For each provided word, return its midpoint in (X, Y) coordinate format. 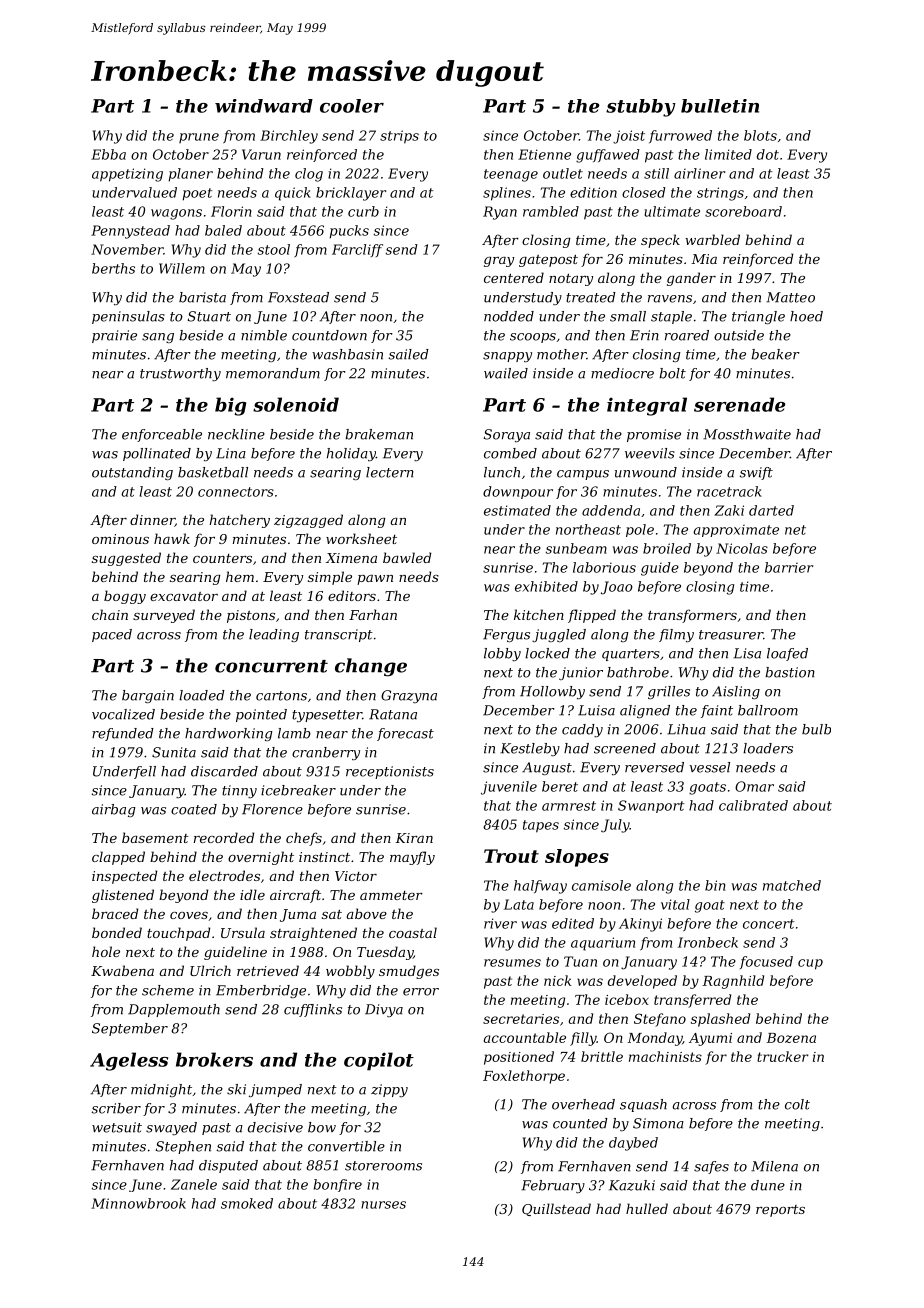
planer (190, 175)
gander (691, 279)
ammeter (391, 895)
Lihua (686, 729)
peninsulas (128, 317)
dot (768, 154)
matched (792, 885)
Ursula (243, 932)
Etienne (544, 154)
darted (771, 510)
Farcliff (357, 250)
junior (581, 673)
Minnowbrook (138, 1203)
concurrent (271, 666)
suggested (126, 559)
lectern (390, 472)
